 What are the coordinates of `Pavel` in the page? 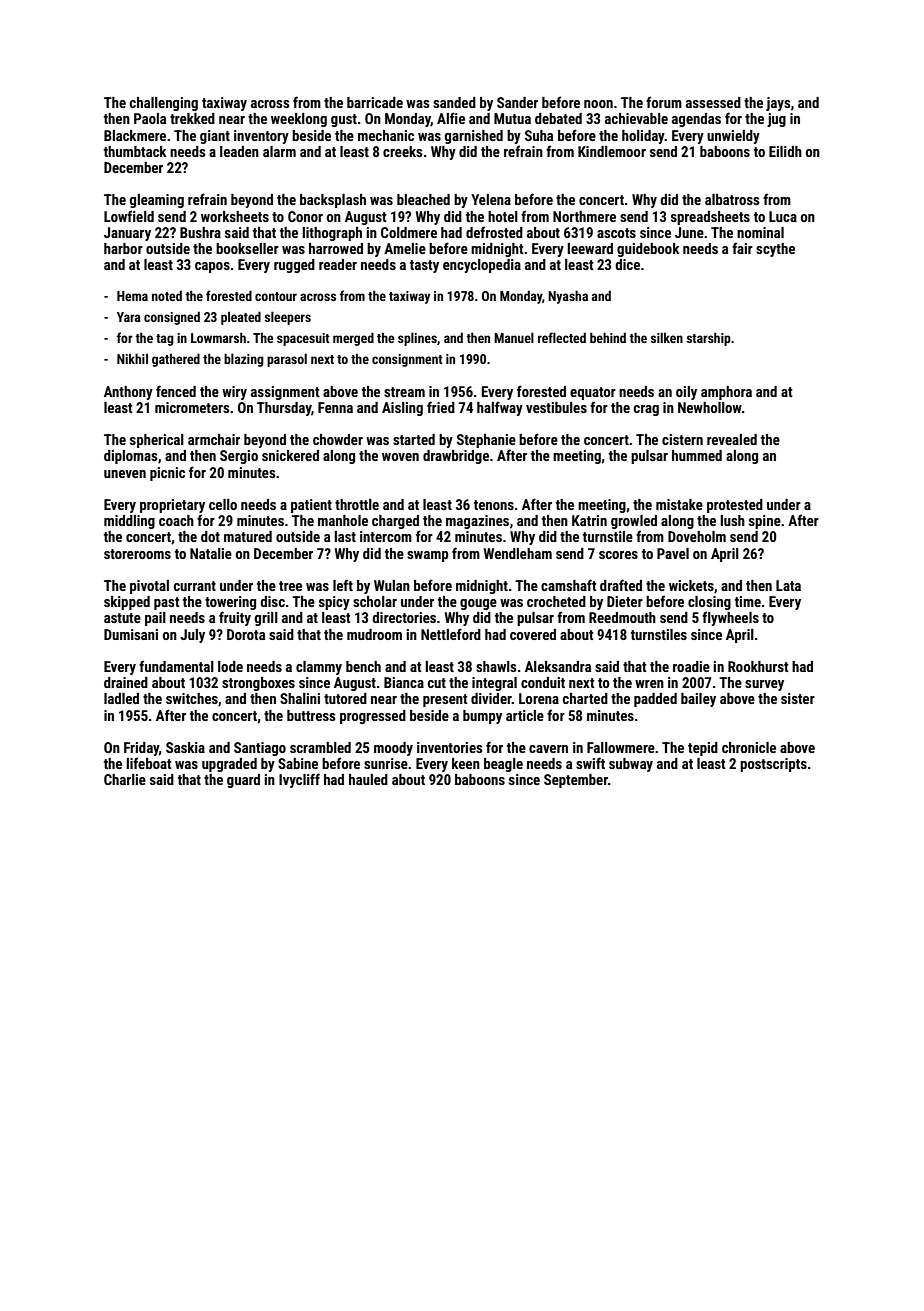 It's located at (673, 553).
